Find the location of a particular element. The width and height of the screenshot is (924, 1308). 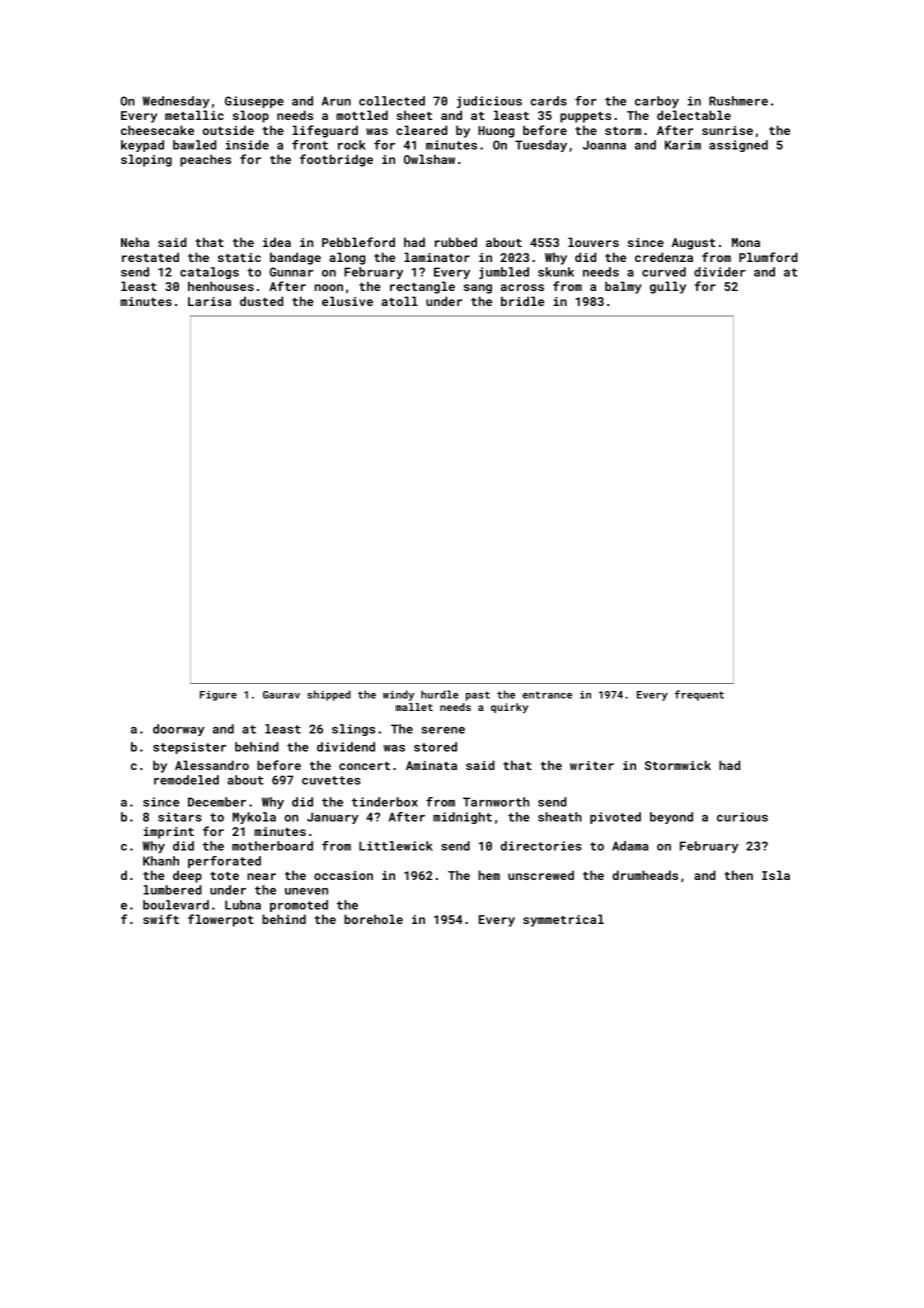

borehole is located at coordinates (373, 919).
